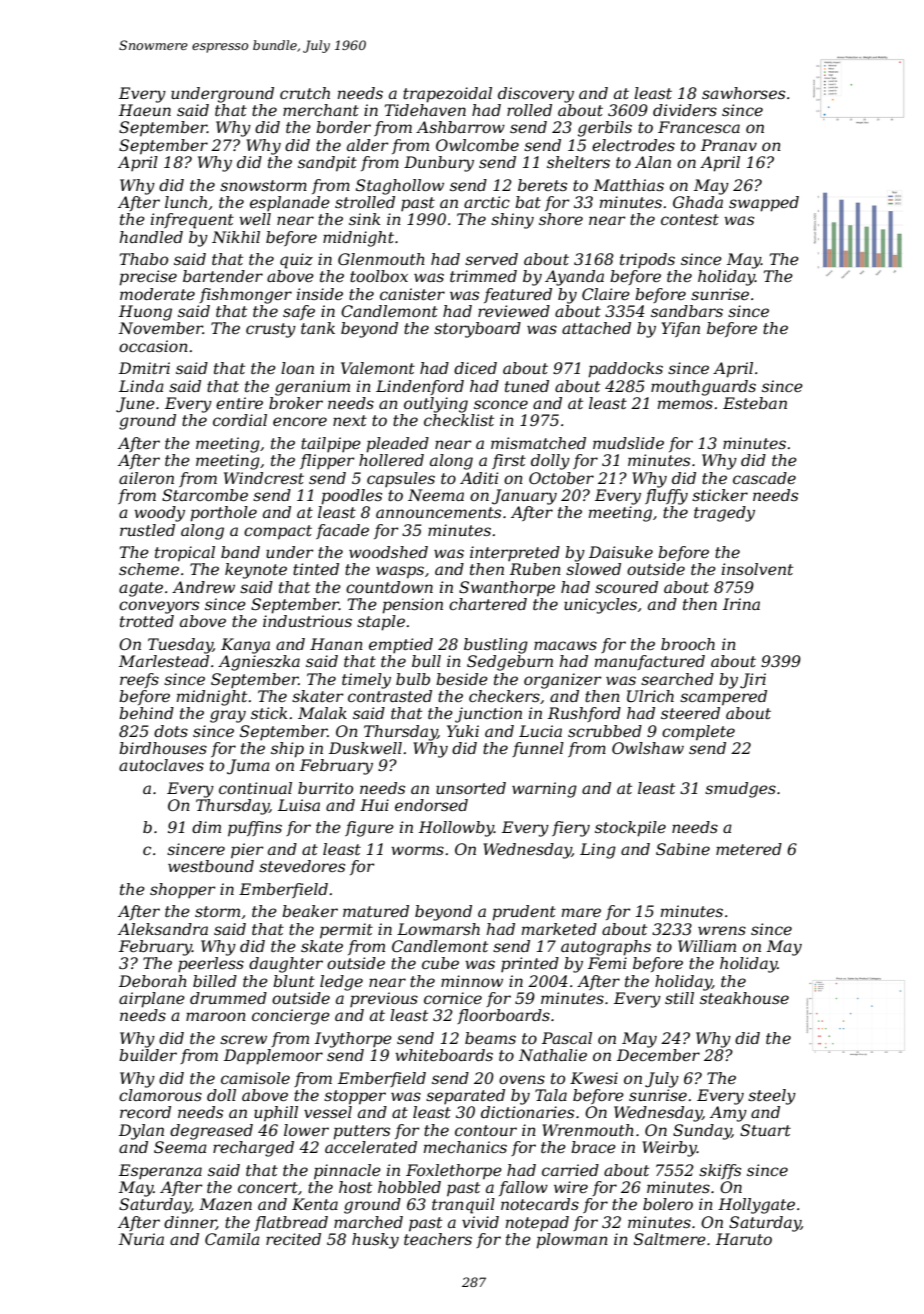 The height and width of the screenshot is (1314, 924). What do you see at coordinates (361, 1132) in the screenshot?
I see `putters` at bounding box center [361, 1132].
